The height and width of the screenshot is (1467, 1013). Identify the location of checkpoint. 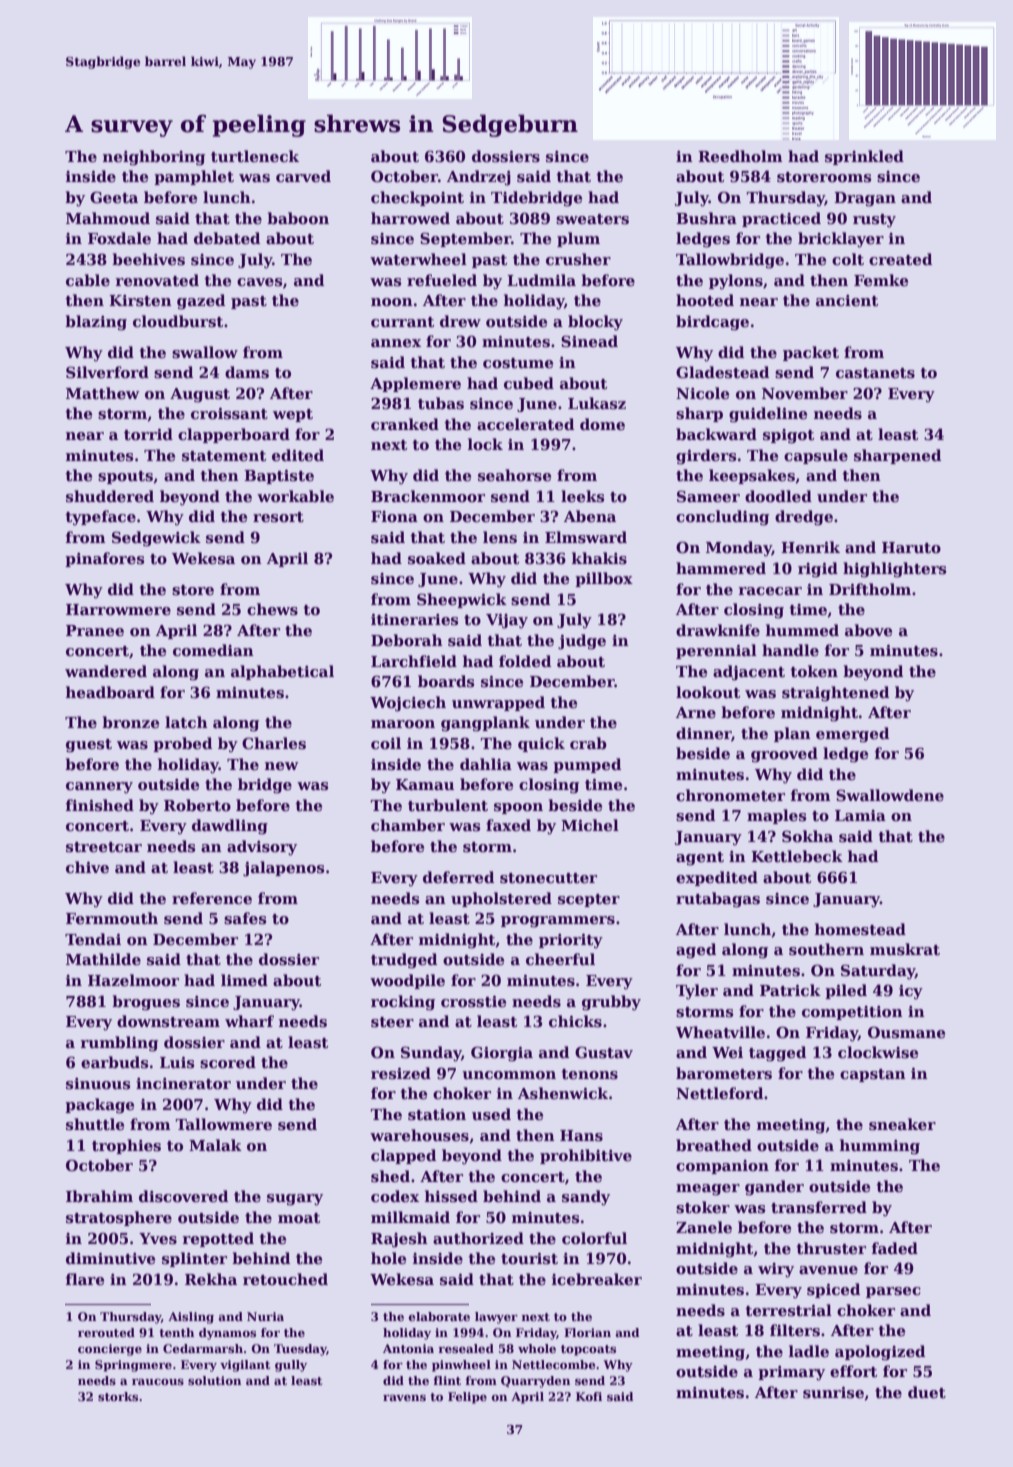
(417, 198).
